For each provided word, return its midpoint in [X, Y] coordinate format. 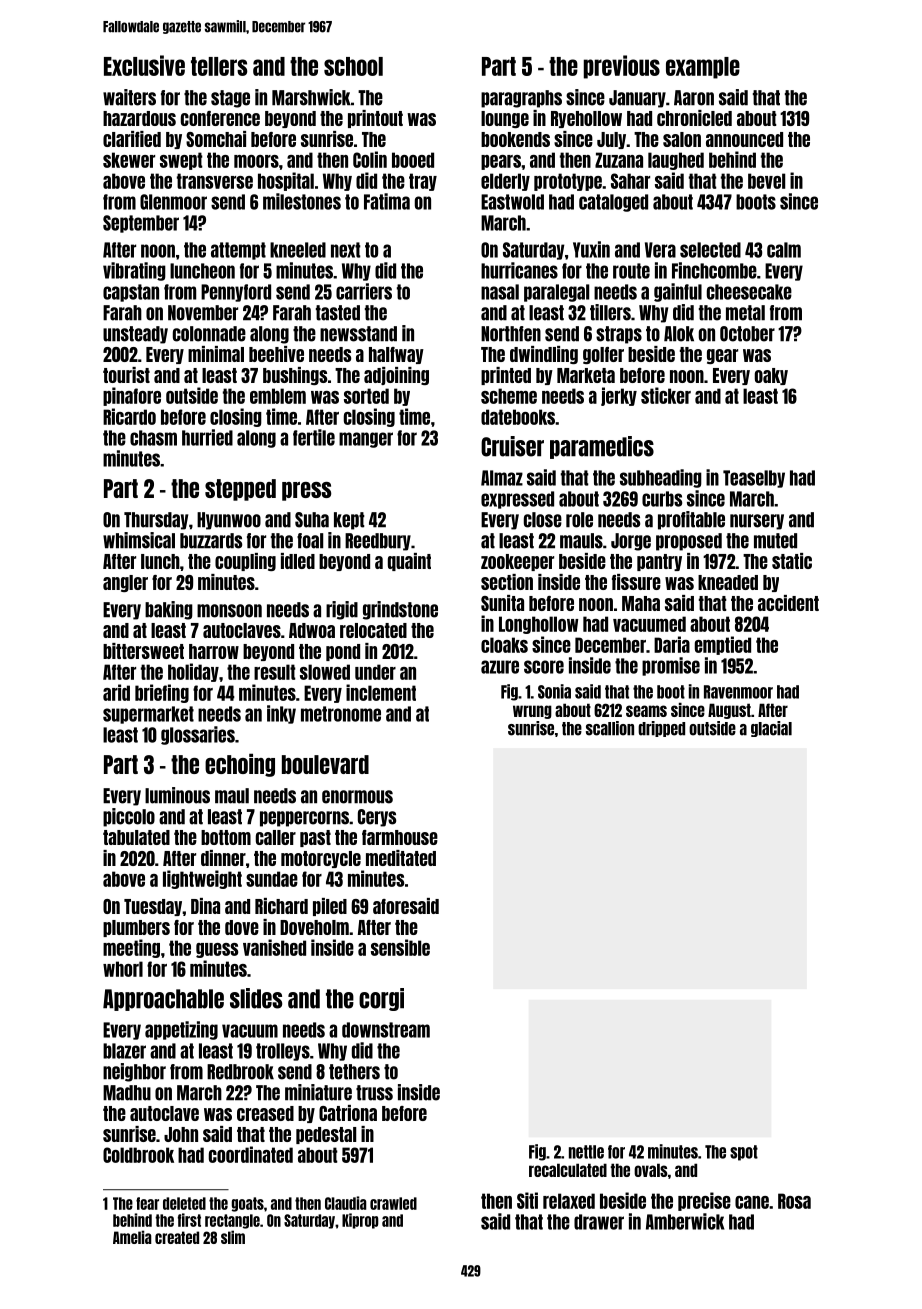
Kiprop [360, 1221]
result [275, 672]
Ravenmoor [738, 692]
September [141, 224]
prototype [568, 182]
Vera [660, 250]
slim [233, 1237]
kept [349, 521]
